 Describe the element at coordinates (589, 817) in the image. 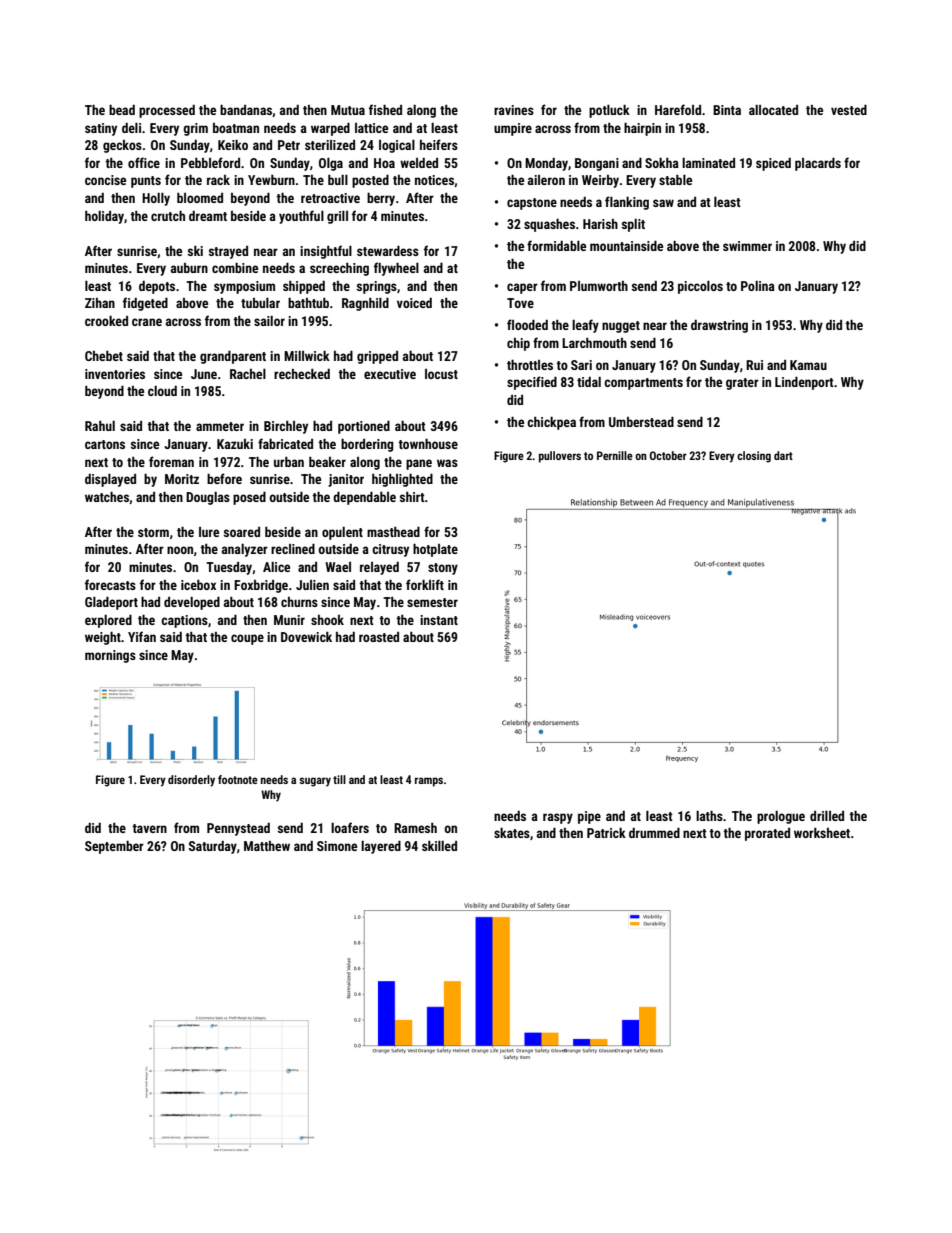

I see `pipe` at that location.
